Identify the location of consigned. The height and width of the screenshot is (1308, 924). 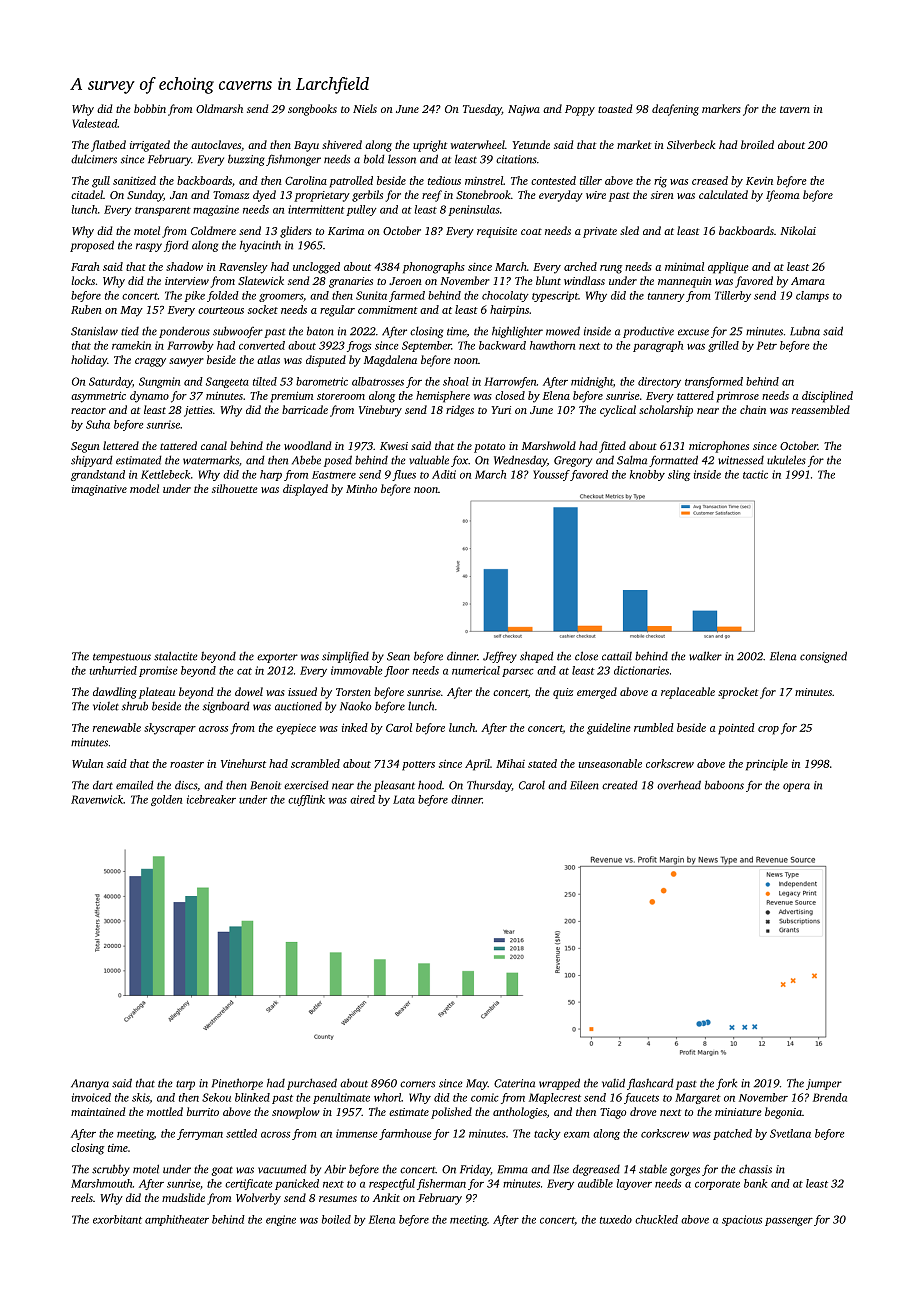
(823, 657).
